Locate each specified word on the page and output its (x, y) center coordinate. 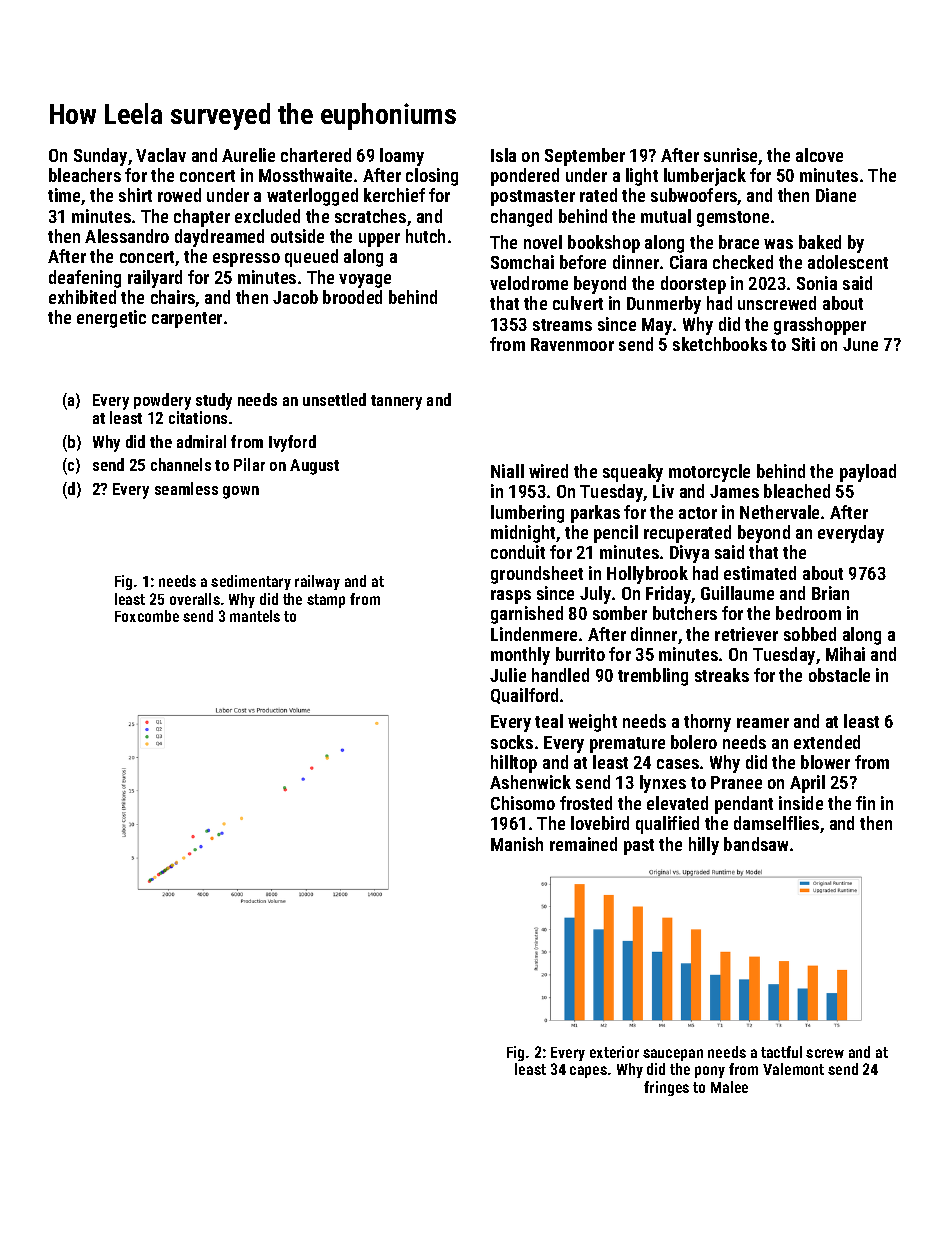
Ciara (688, 262)
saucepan (673, 1055)
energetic (111, 319)
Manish (517, 844)
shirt (135, 195)
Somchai (522, 262)
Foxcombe (147, 616)
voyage (365, 281)
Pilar (249, 464)
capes (588, 1072)
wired (548, 471)
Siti (803, 344)
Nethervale (779, 512)
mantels (255, 616)
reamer (763, 723)
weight (592, 723)
